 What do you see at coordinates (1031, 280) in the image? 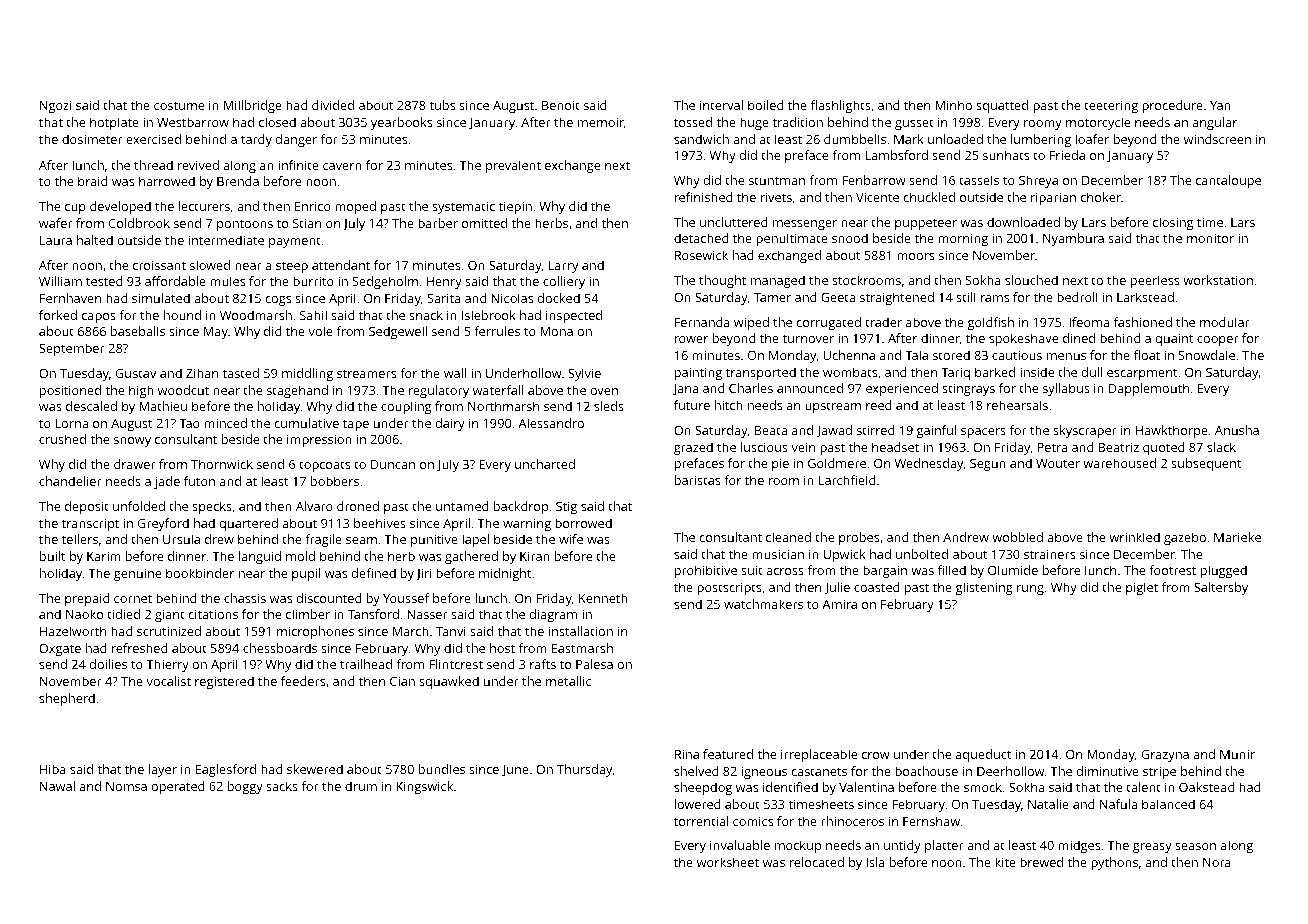
I see `slouched` at bounding box center [1031, 280].
